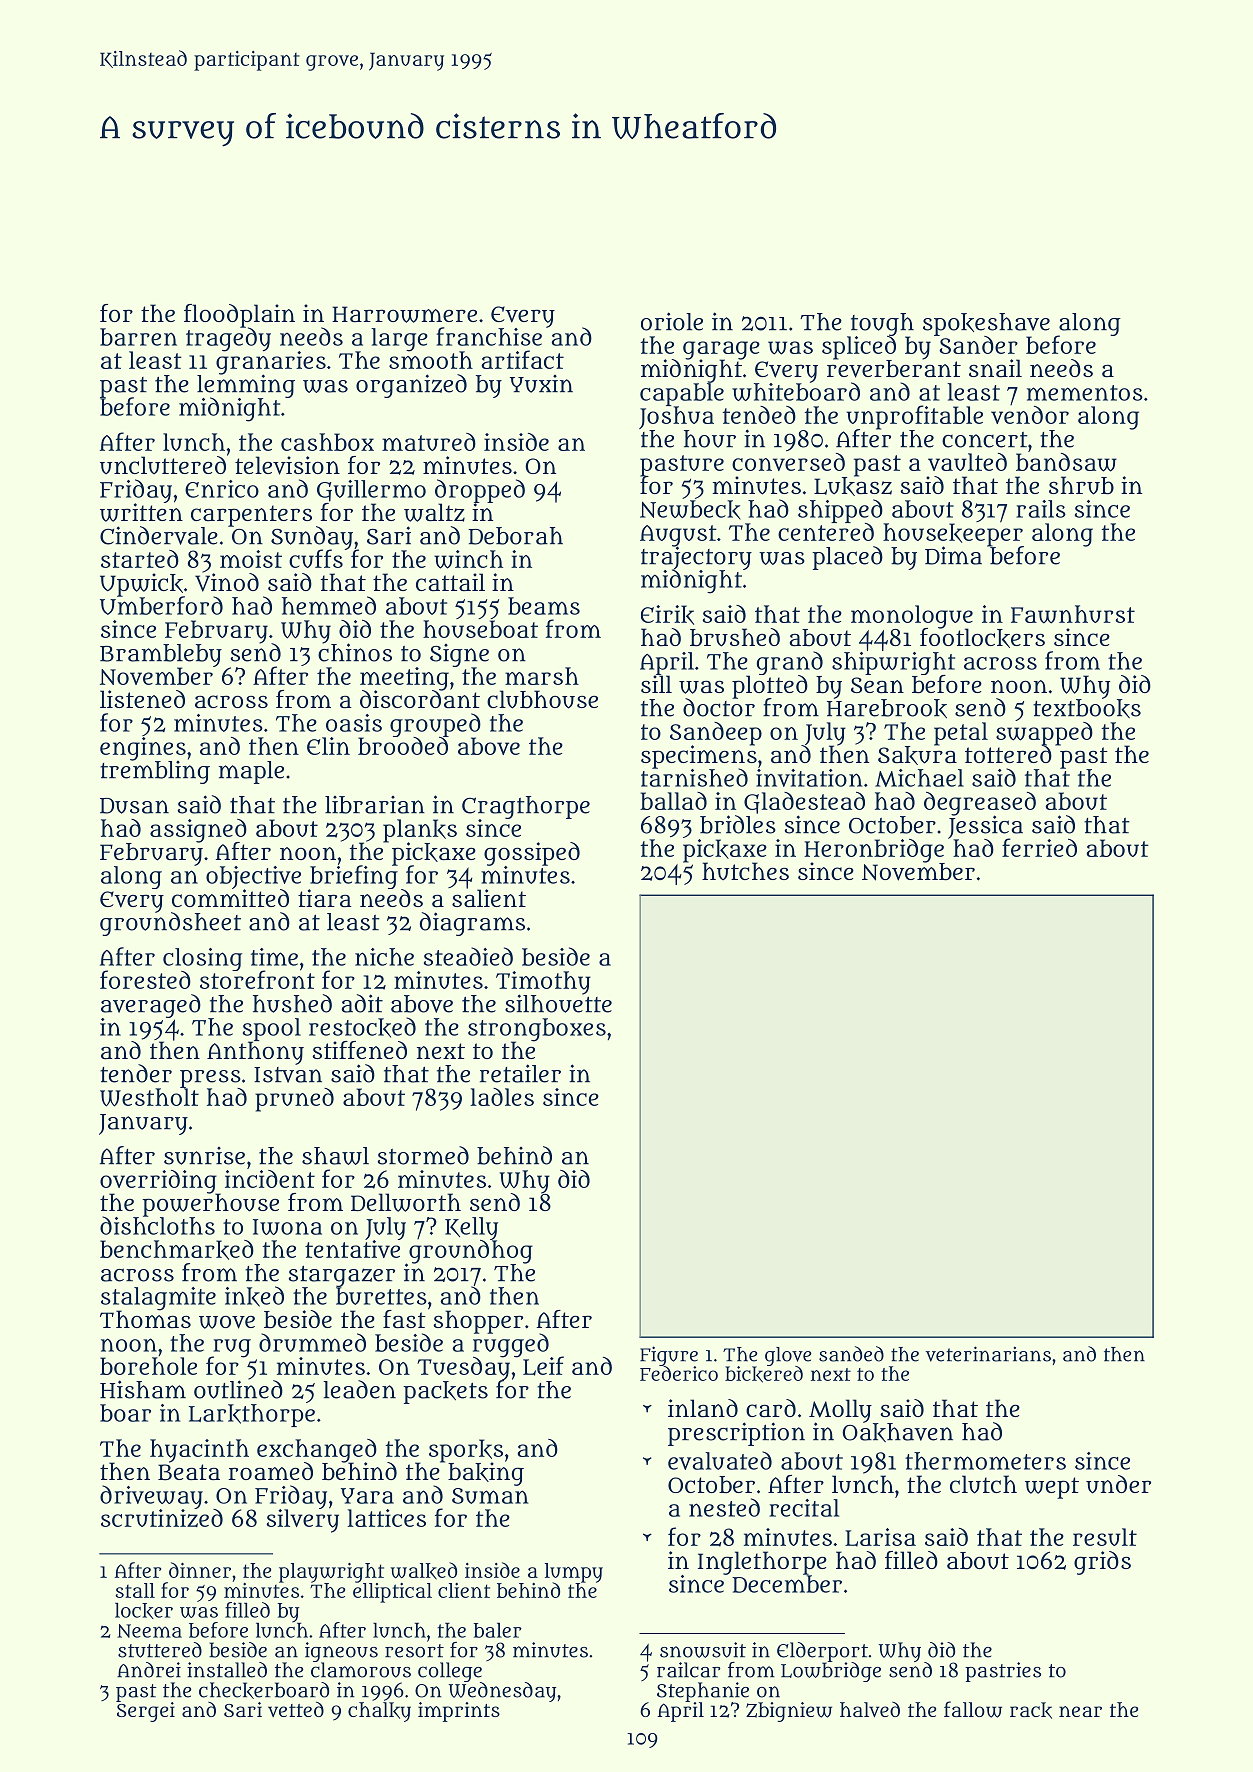 This screenshot has width=1253, height=1772. I want to click on shrub, so click(1081, 485).
